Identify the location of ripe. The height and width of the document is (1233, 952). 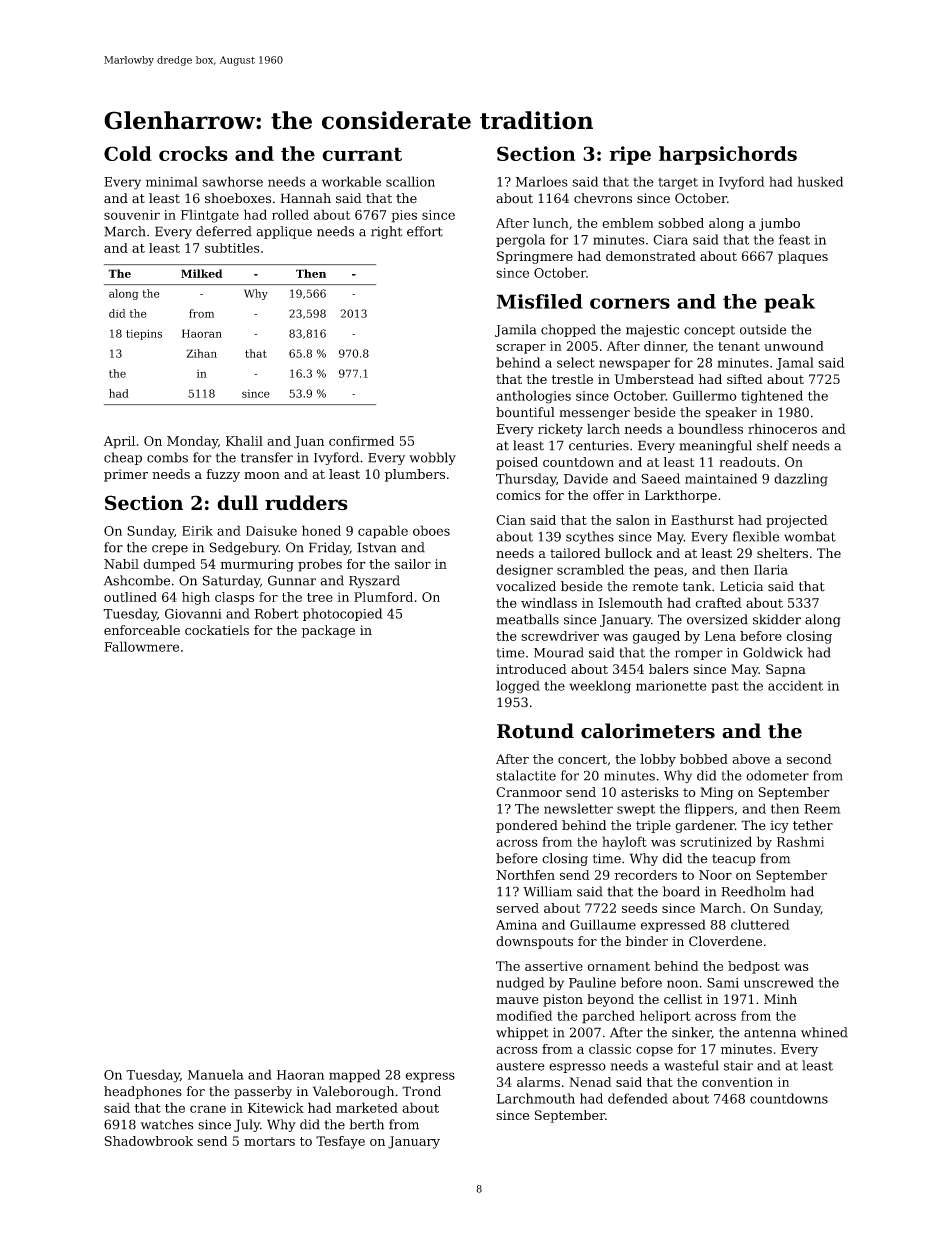
(630, 155).
